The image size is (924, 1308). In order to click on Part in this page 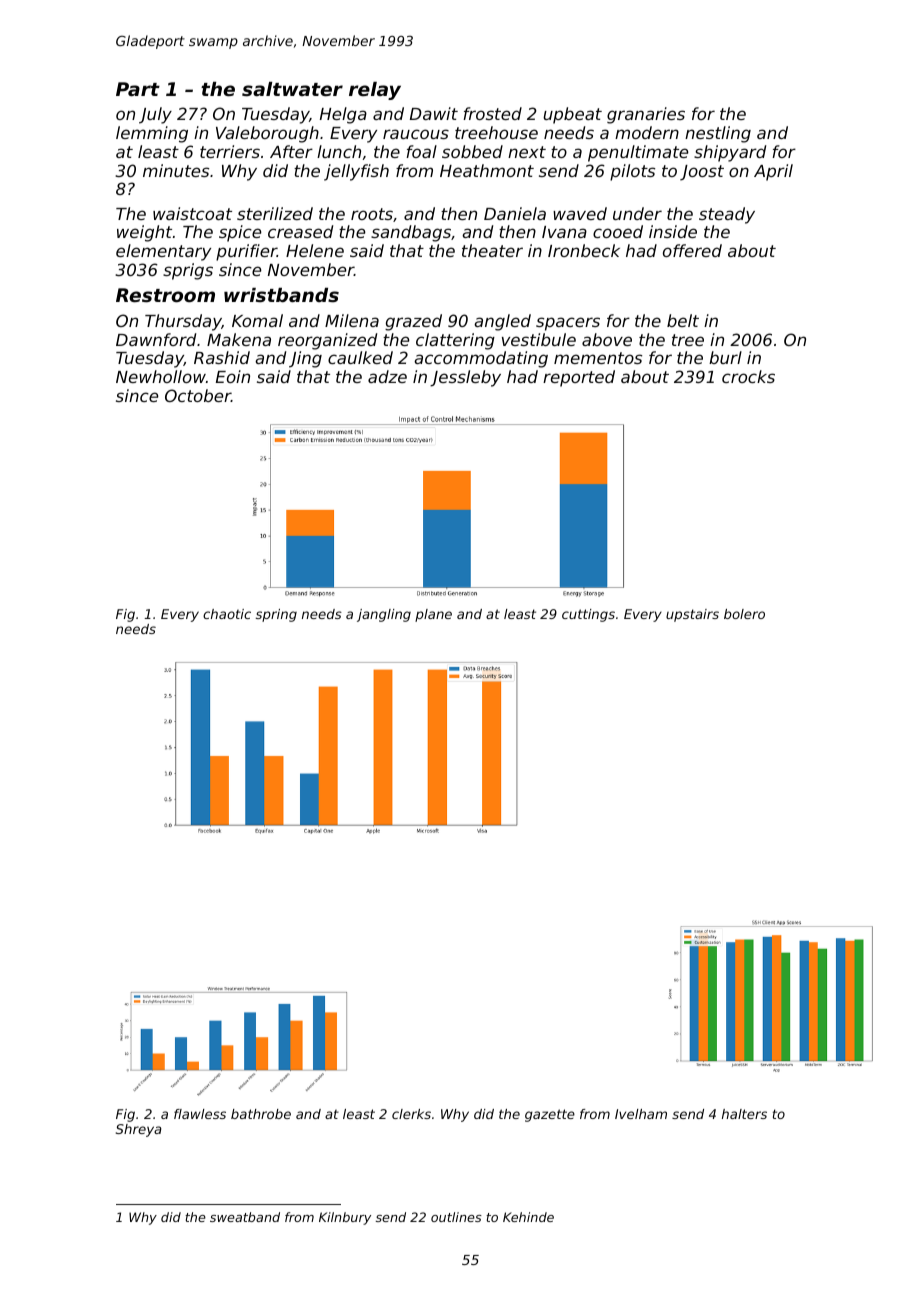, I will do `click(138, 89)`.
